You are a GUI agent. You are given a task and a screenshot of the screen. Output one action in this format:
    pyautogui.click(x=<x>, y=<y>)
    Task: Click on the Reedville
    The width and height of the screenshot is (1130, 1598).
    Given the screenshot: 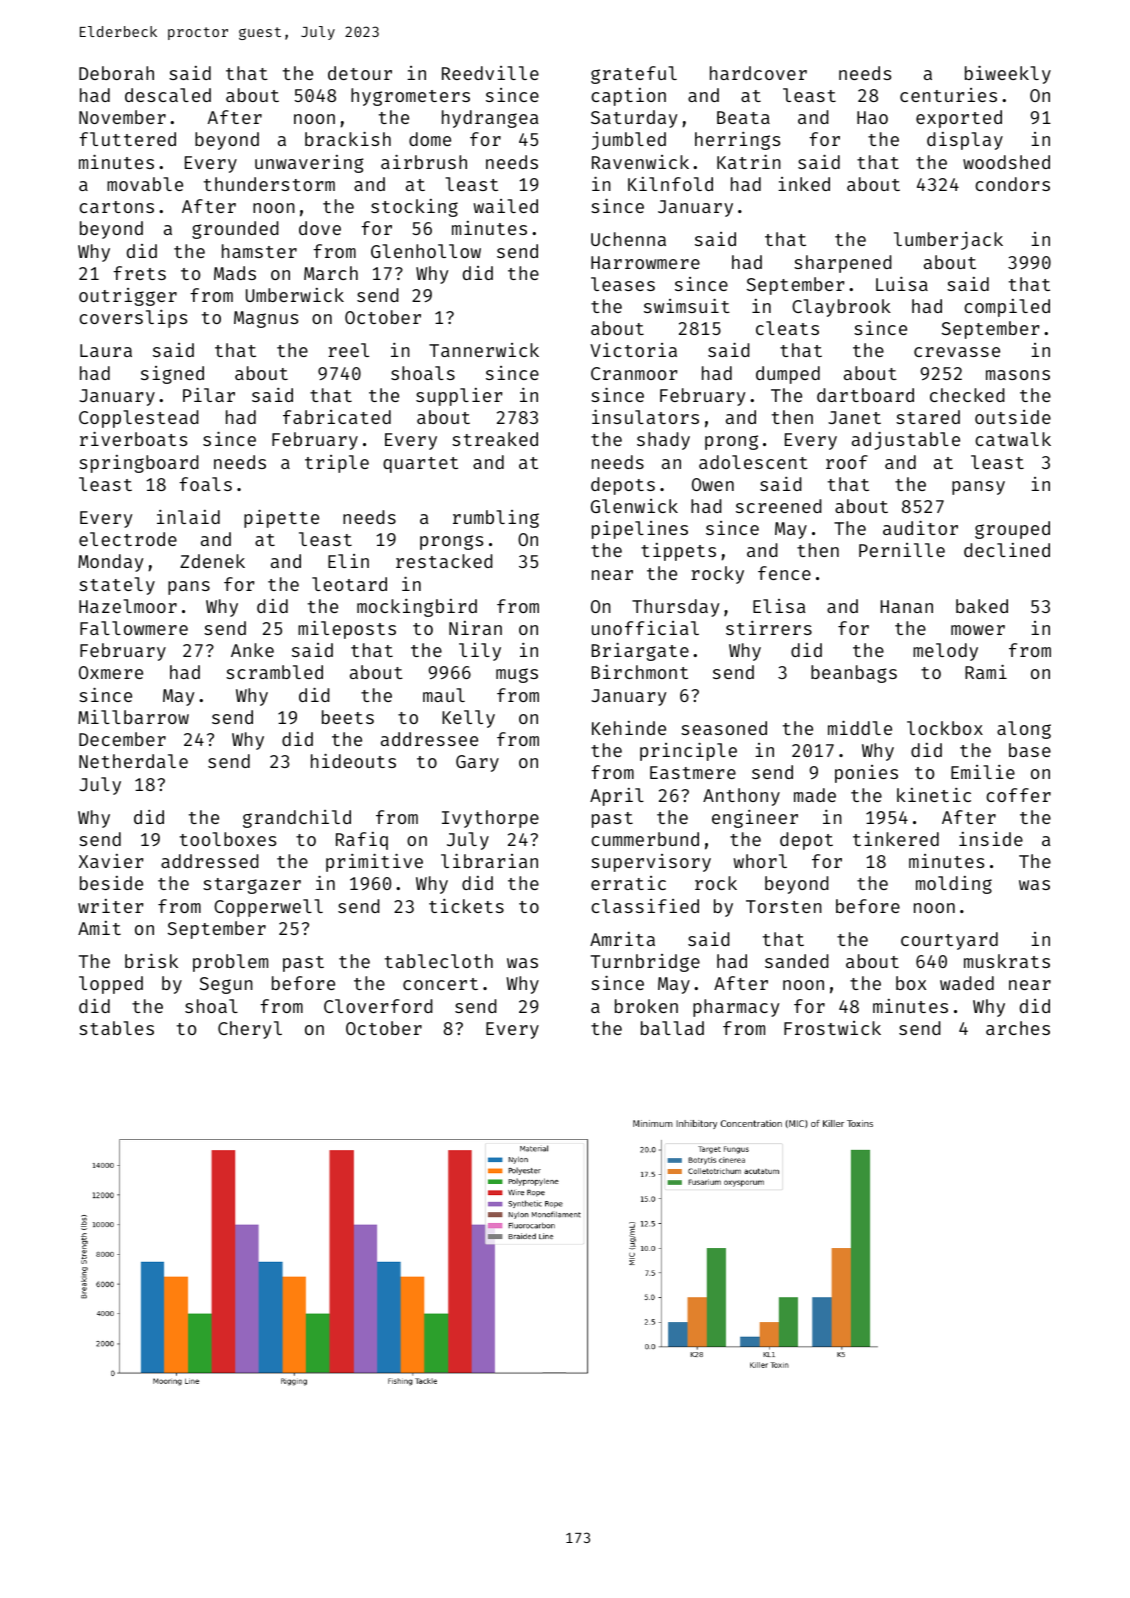 What is the action you would take?
    pyautogui.click(x=490, y=73)
